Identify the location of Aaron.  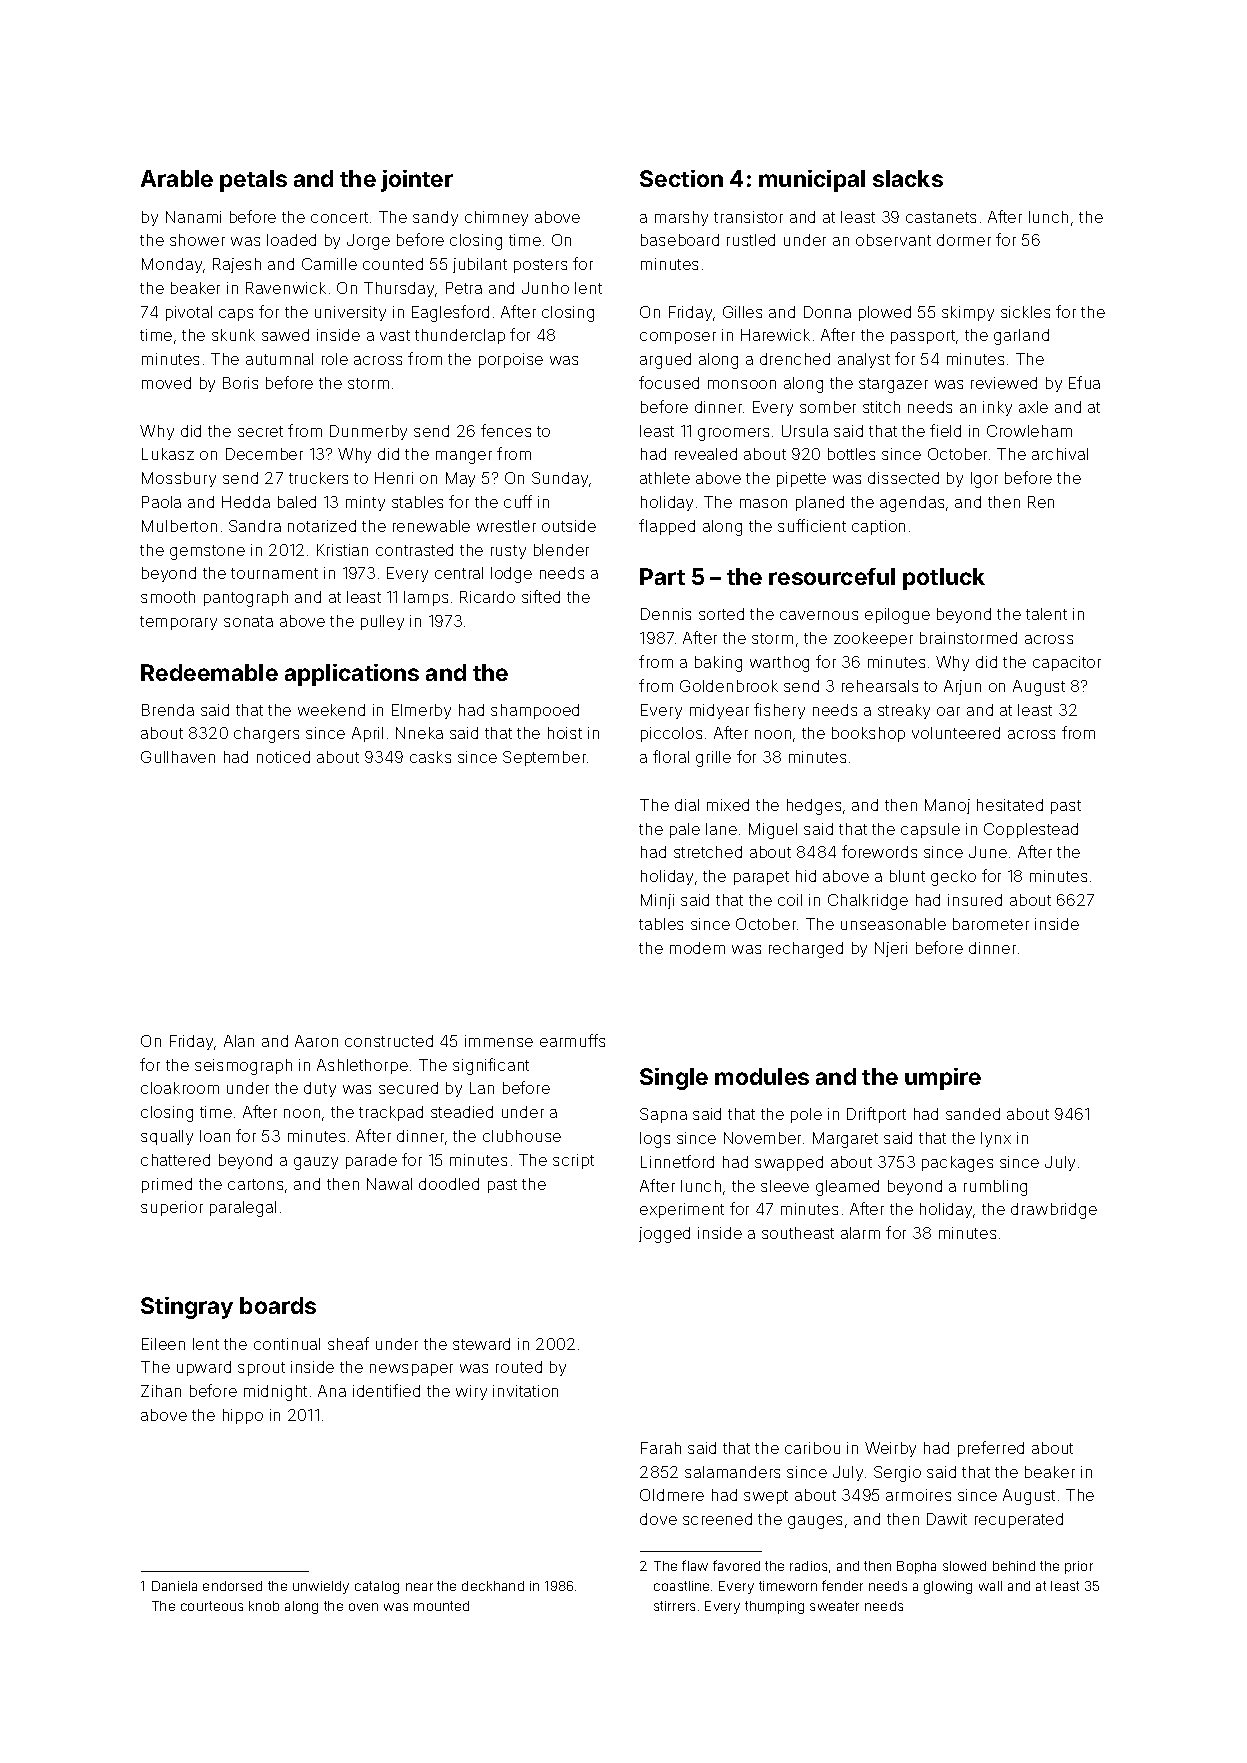
(316, 1041).
